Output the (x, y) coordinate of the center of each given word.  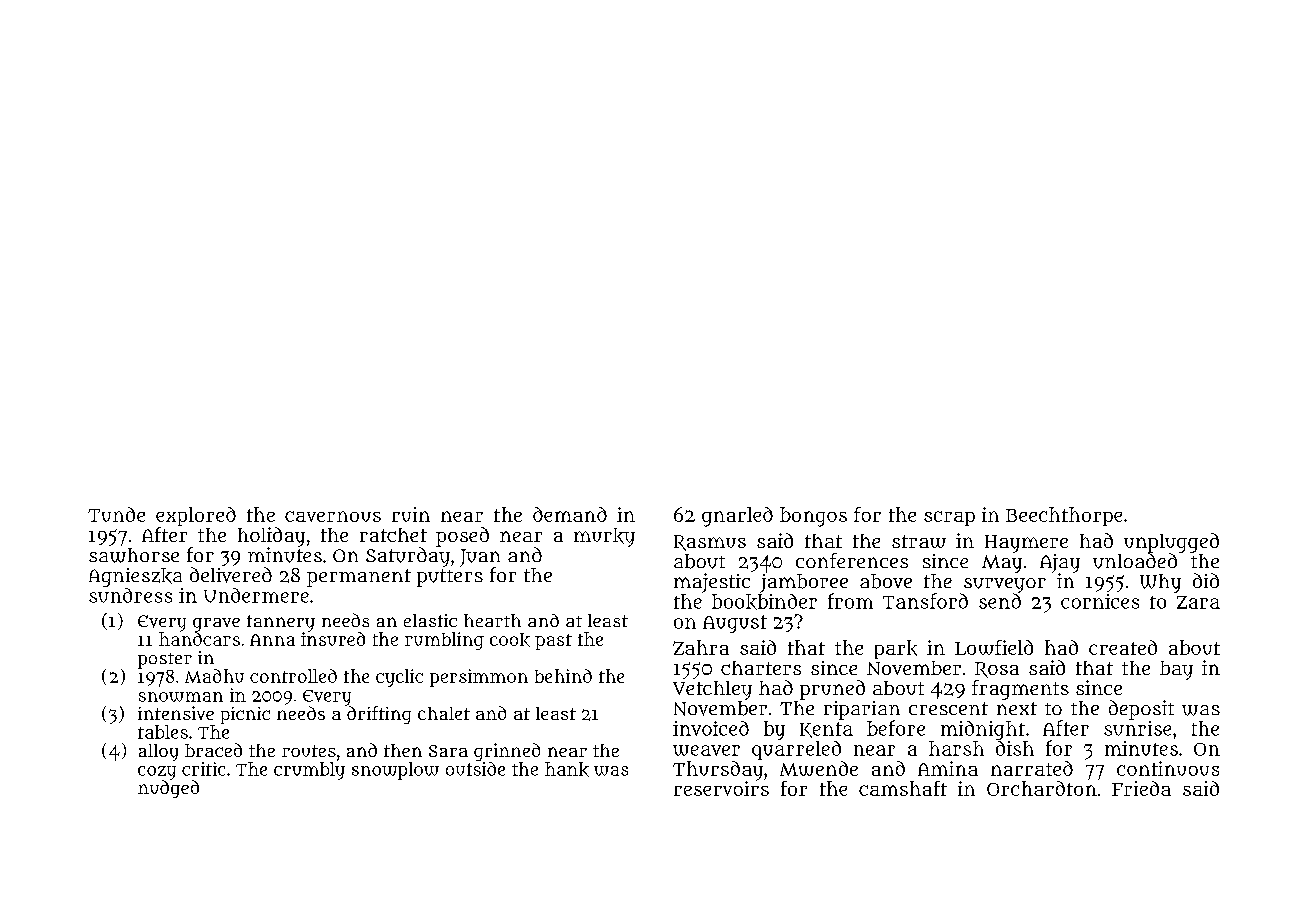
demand (570, 514)
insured (333, 639)
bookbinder (764, 602)
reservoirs (721, 788)
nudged (168, 789)
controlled (293, 676)
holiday (271, 537)
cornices (1100, 601)
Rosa (997, 670)
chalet (444, 713)
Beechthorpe (1064, 516)
